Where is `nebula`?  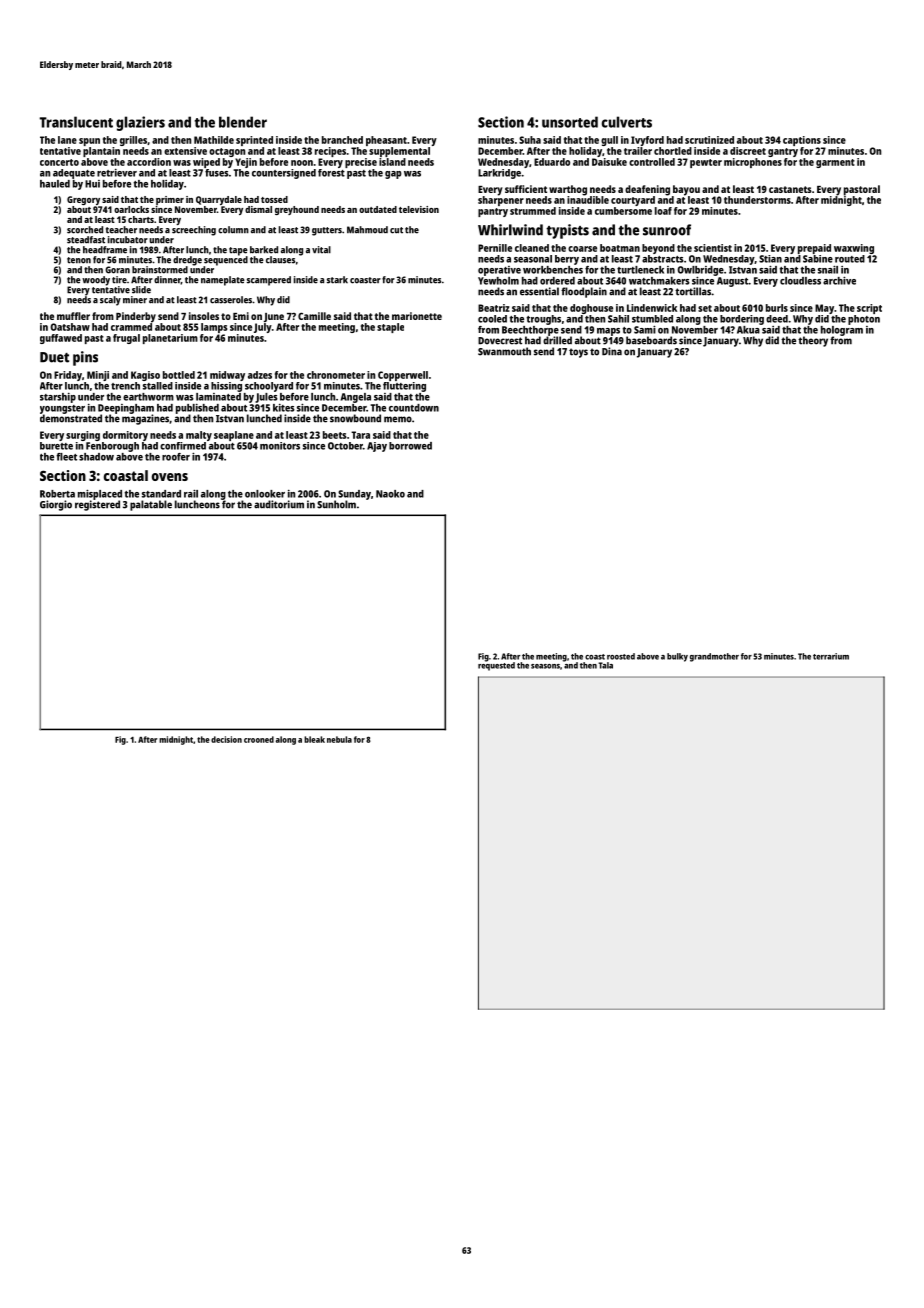
nebula is located at coordinates (339, 739).
